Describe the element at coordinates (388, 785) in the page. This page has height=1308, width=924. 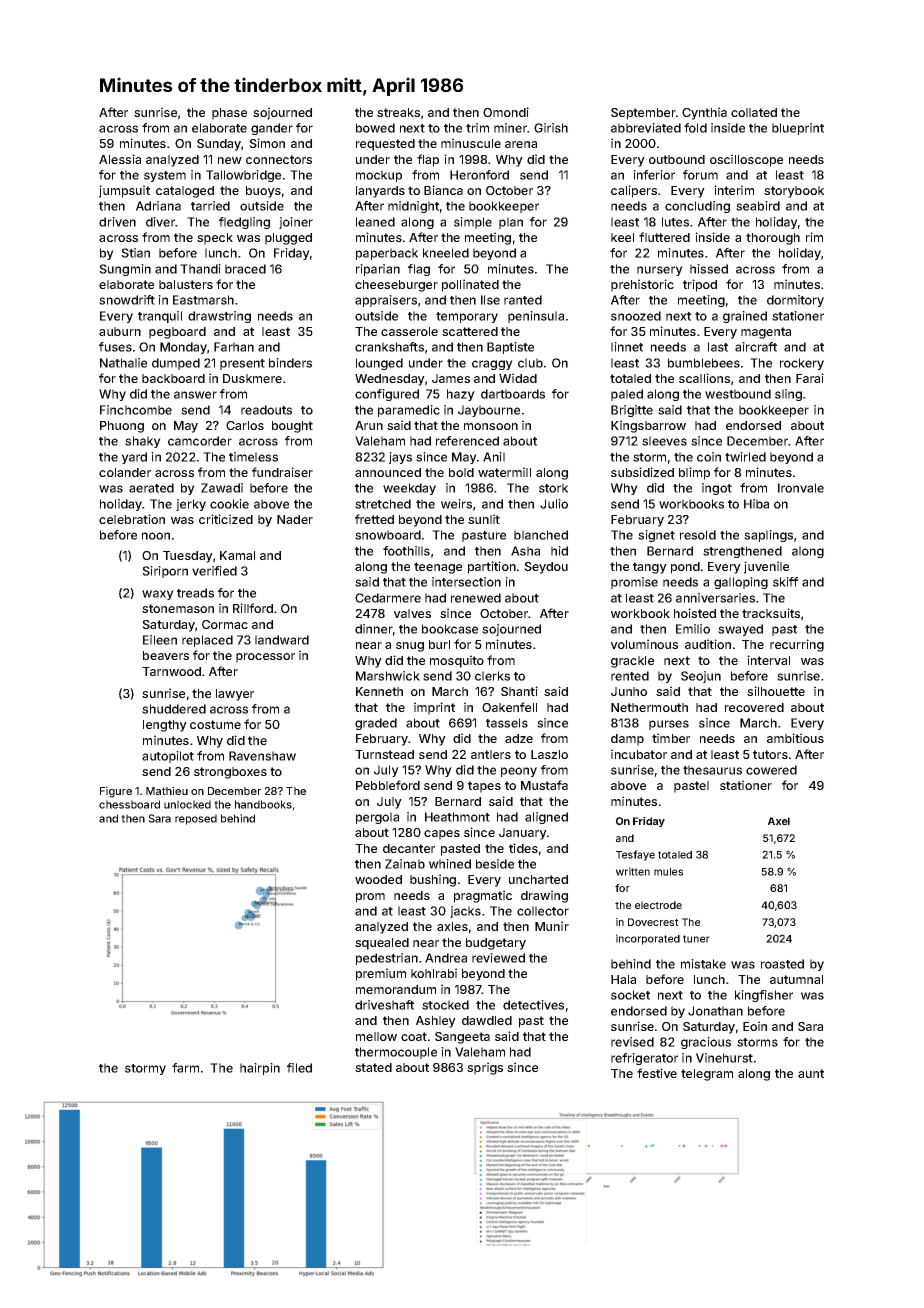
I see `Pebbleford` at that location.
